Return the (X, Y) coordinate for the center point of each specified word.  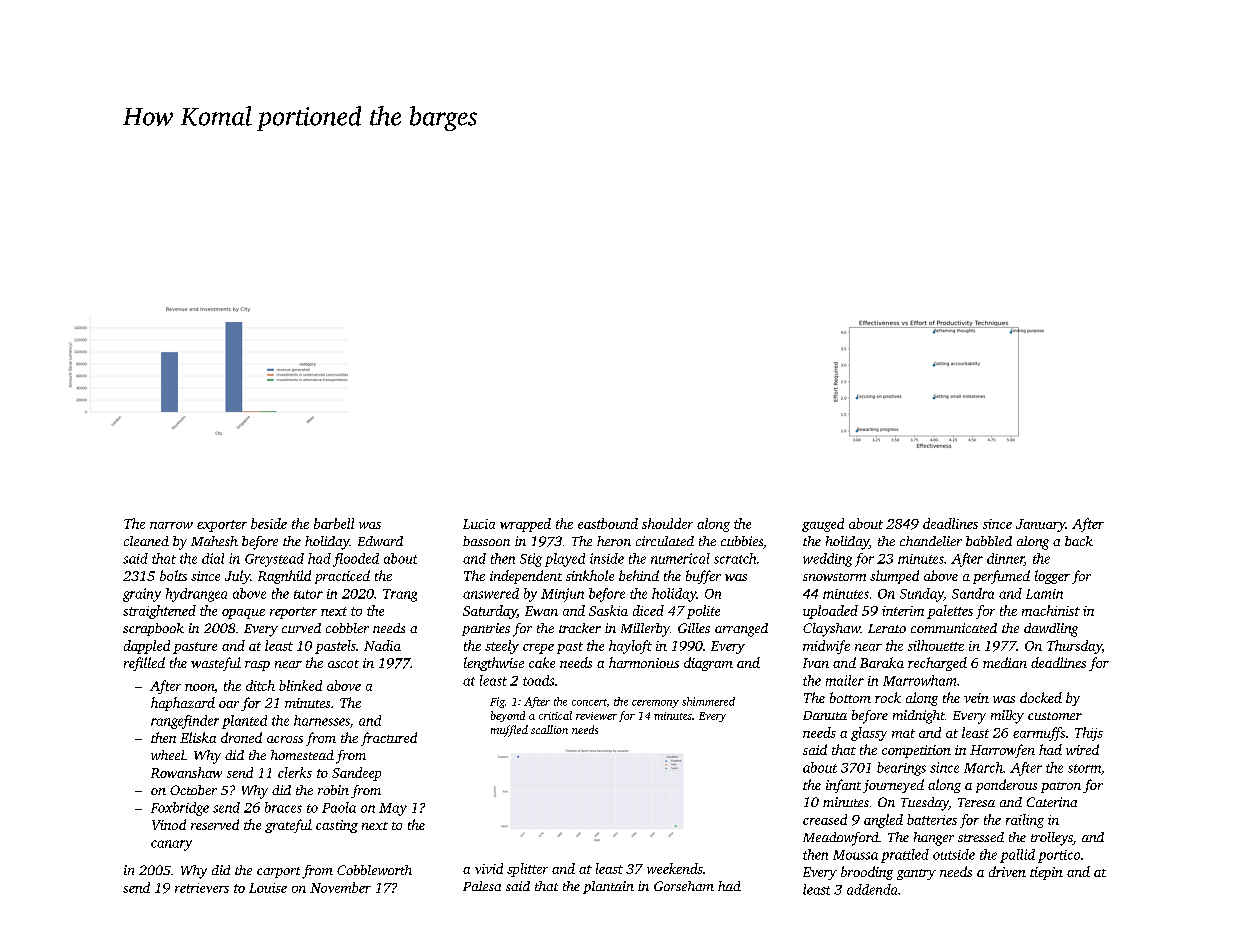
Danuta (825, 715)
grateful (288, 826)
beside (269, 523)
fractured (389, 739)
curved (301, 628)
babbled (989, 541)
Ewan (541, 611)
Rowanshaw (186, 772)
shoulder (667, 523)
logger (1052, 577)
